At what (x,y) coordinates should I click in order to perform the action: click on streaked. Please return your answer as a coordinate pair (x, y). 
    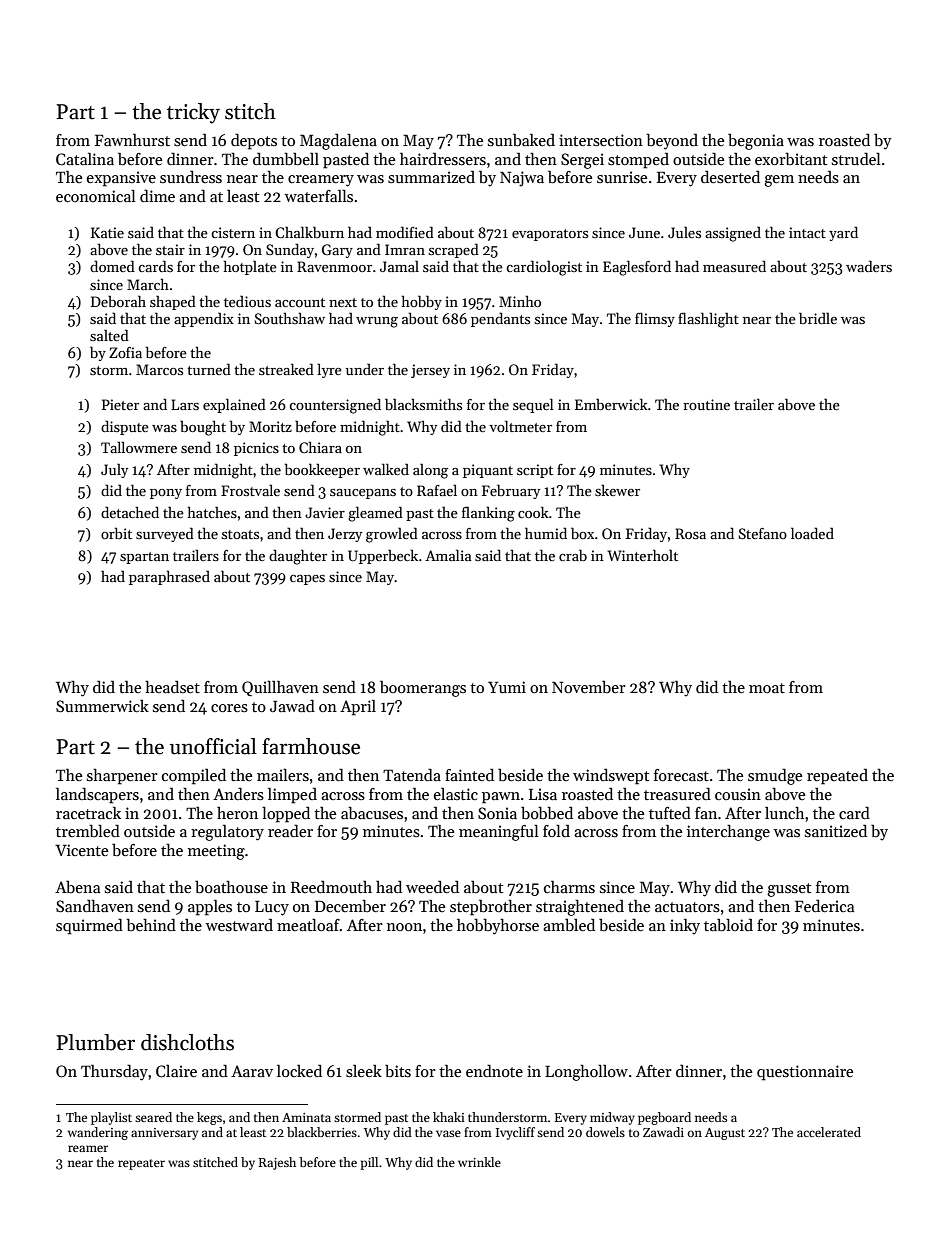
    Looking at the image, I should click on (286, 369).
